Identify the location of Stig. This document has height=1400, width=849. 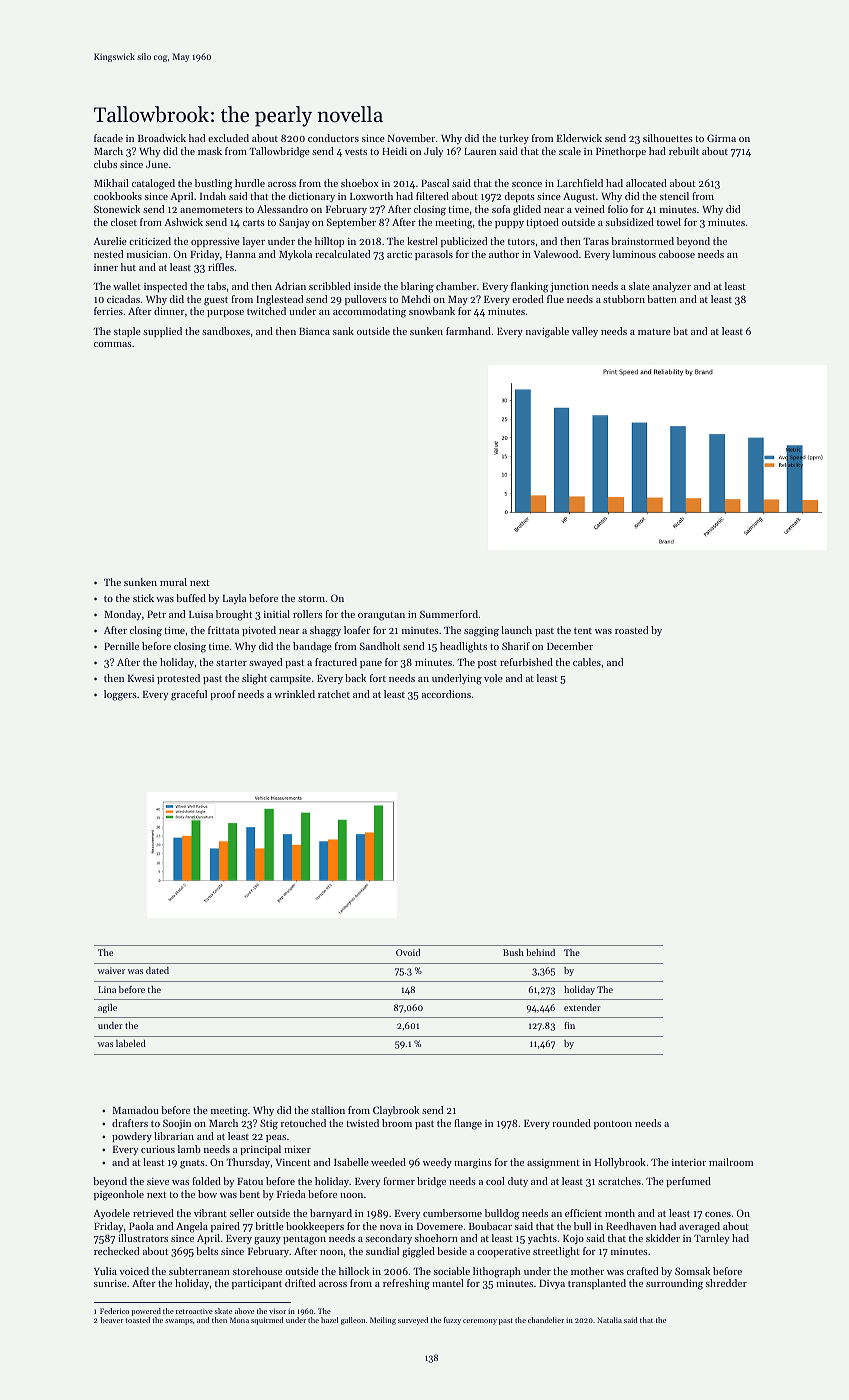
(269, 1124).
